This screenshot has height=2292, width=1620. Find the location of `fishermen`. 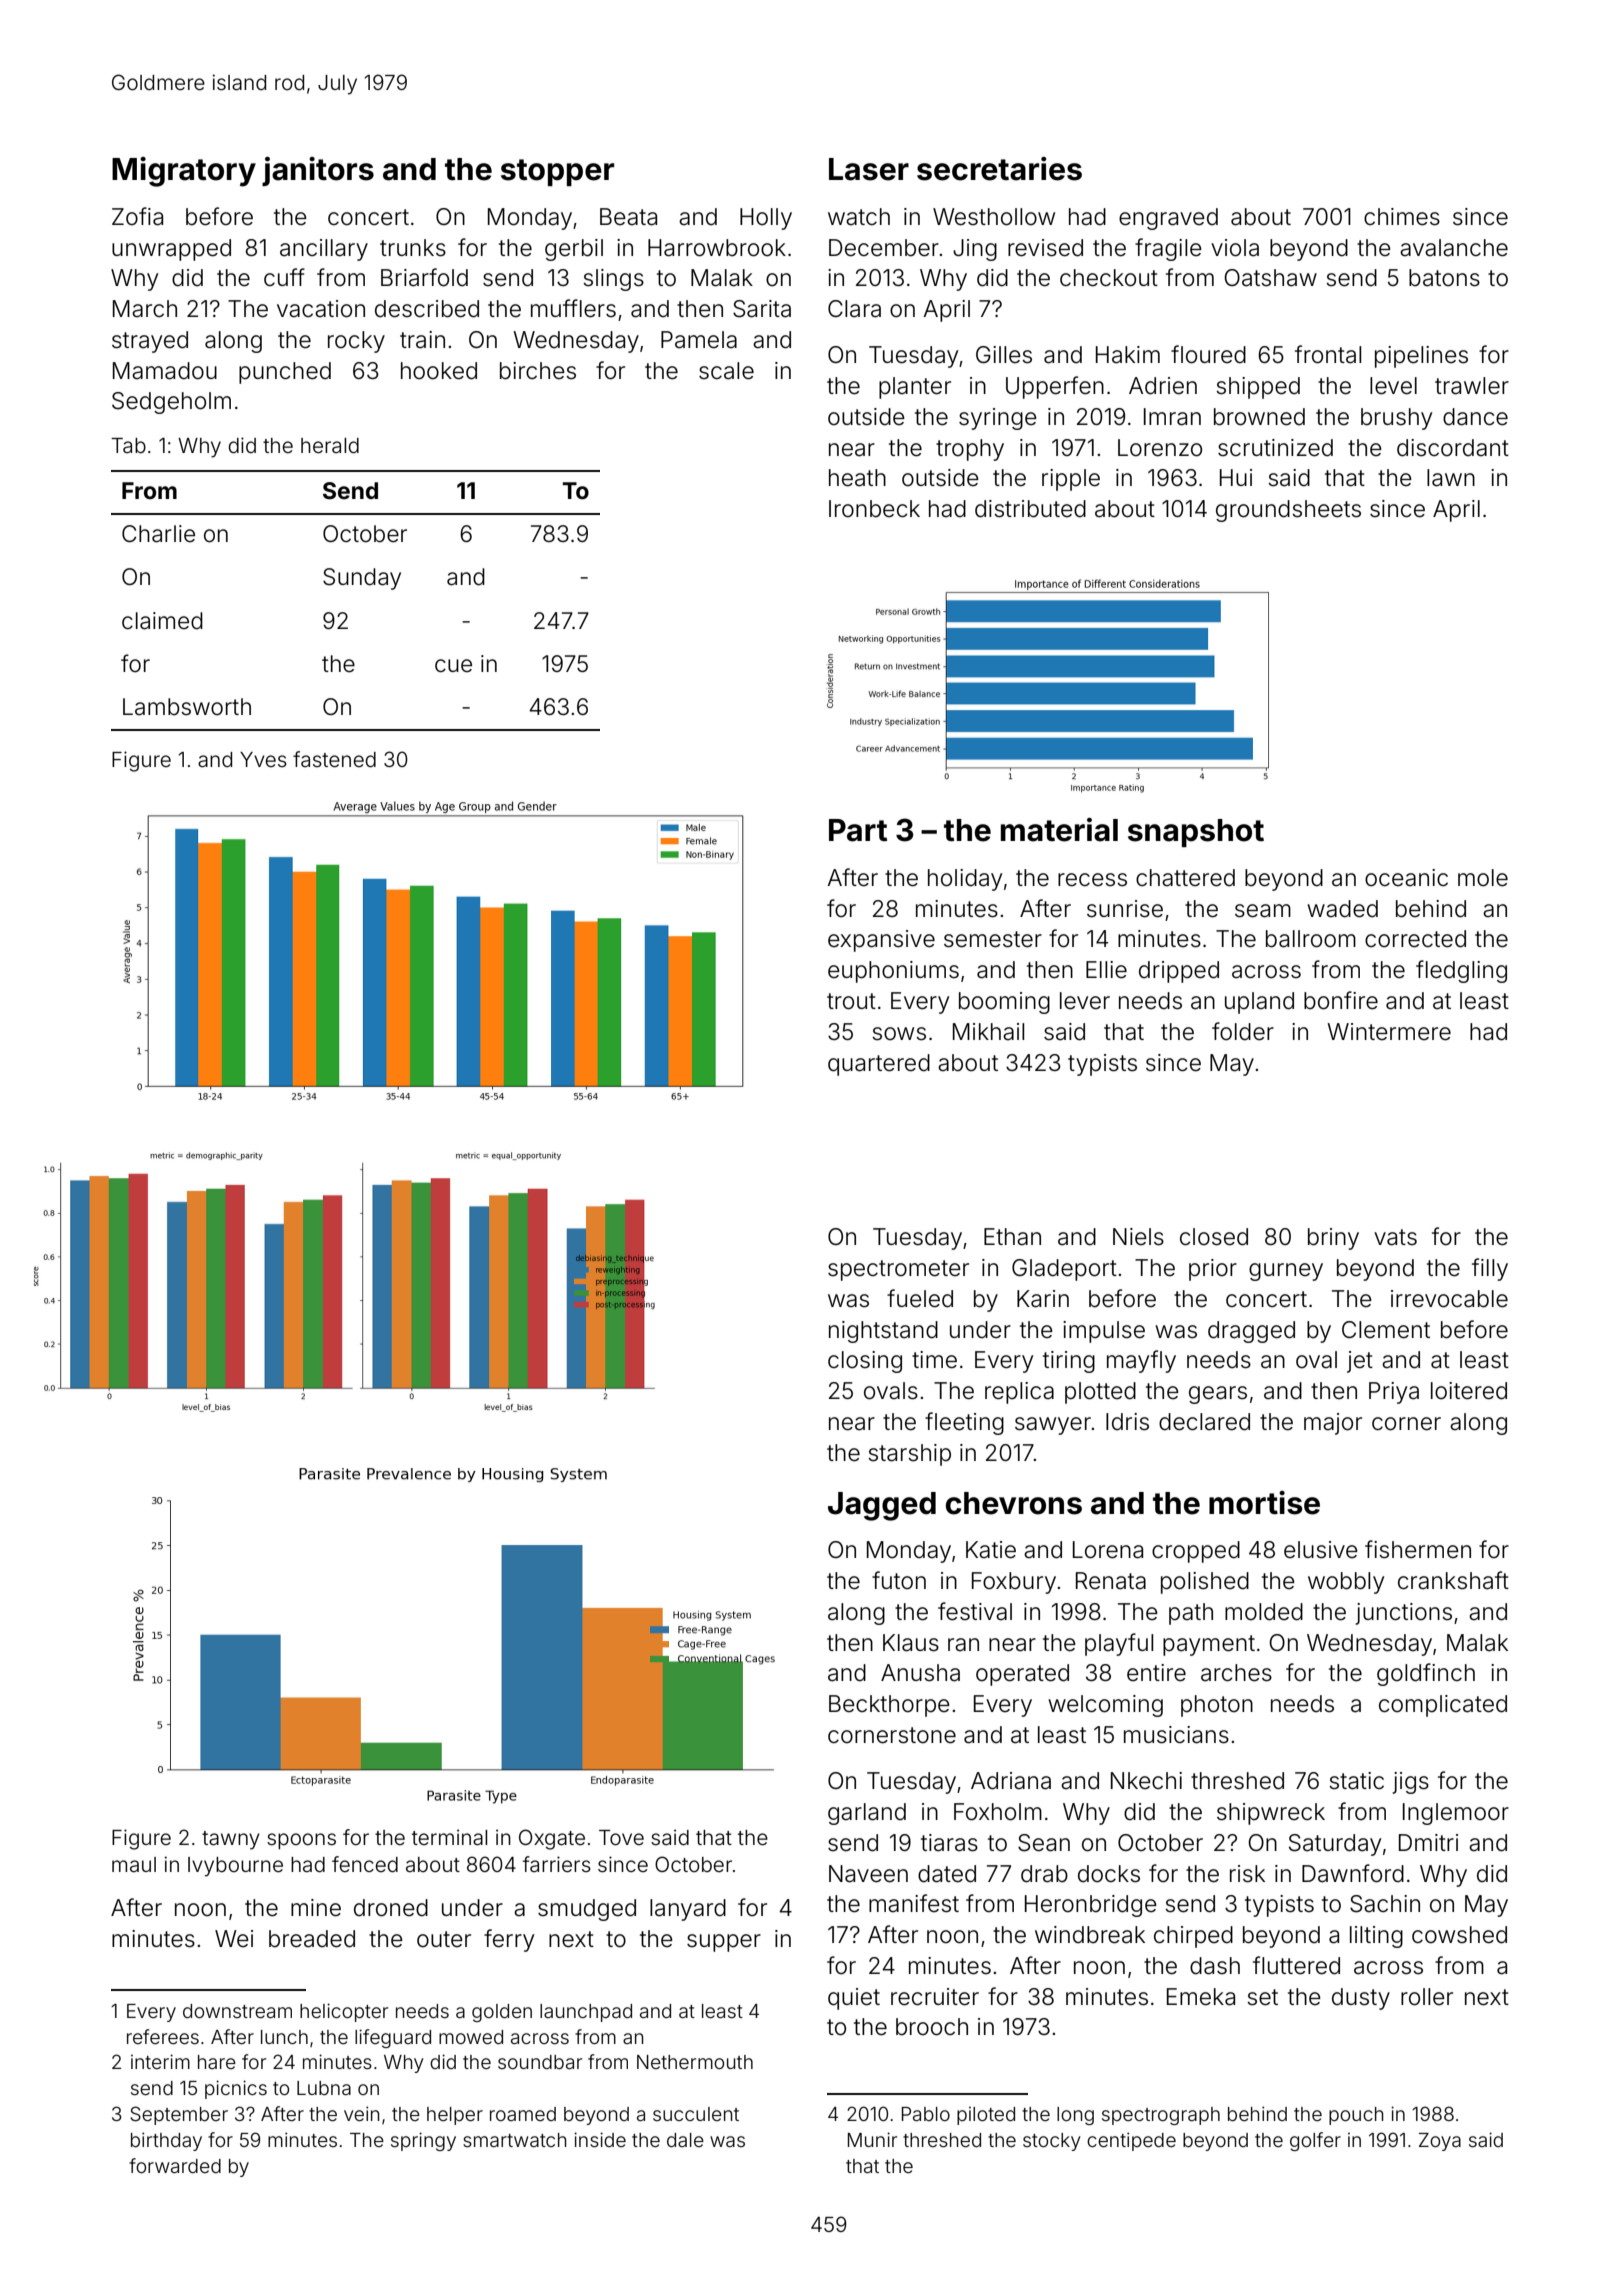

fishermen is located at coordinates (1418, 1549).
